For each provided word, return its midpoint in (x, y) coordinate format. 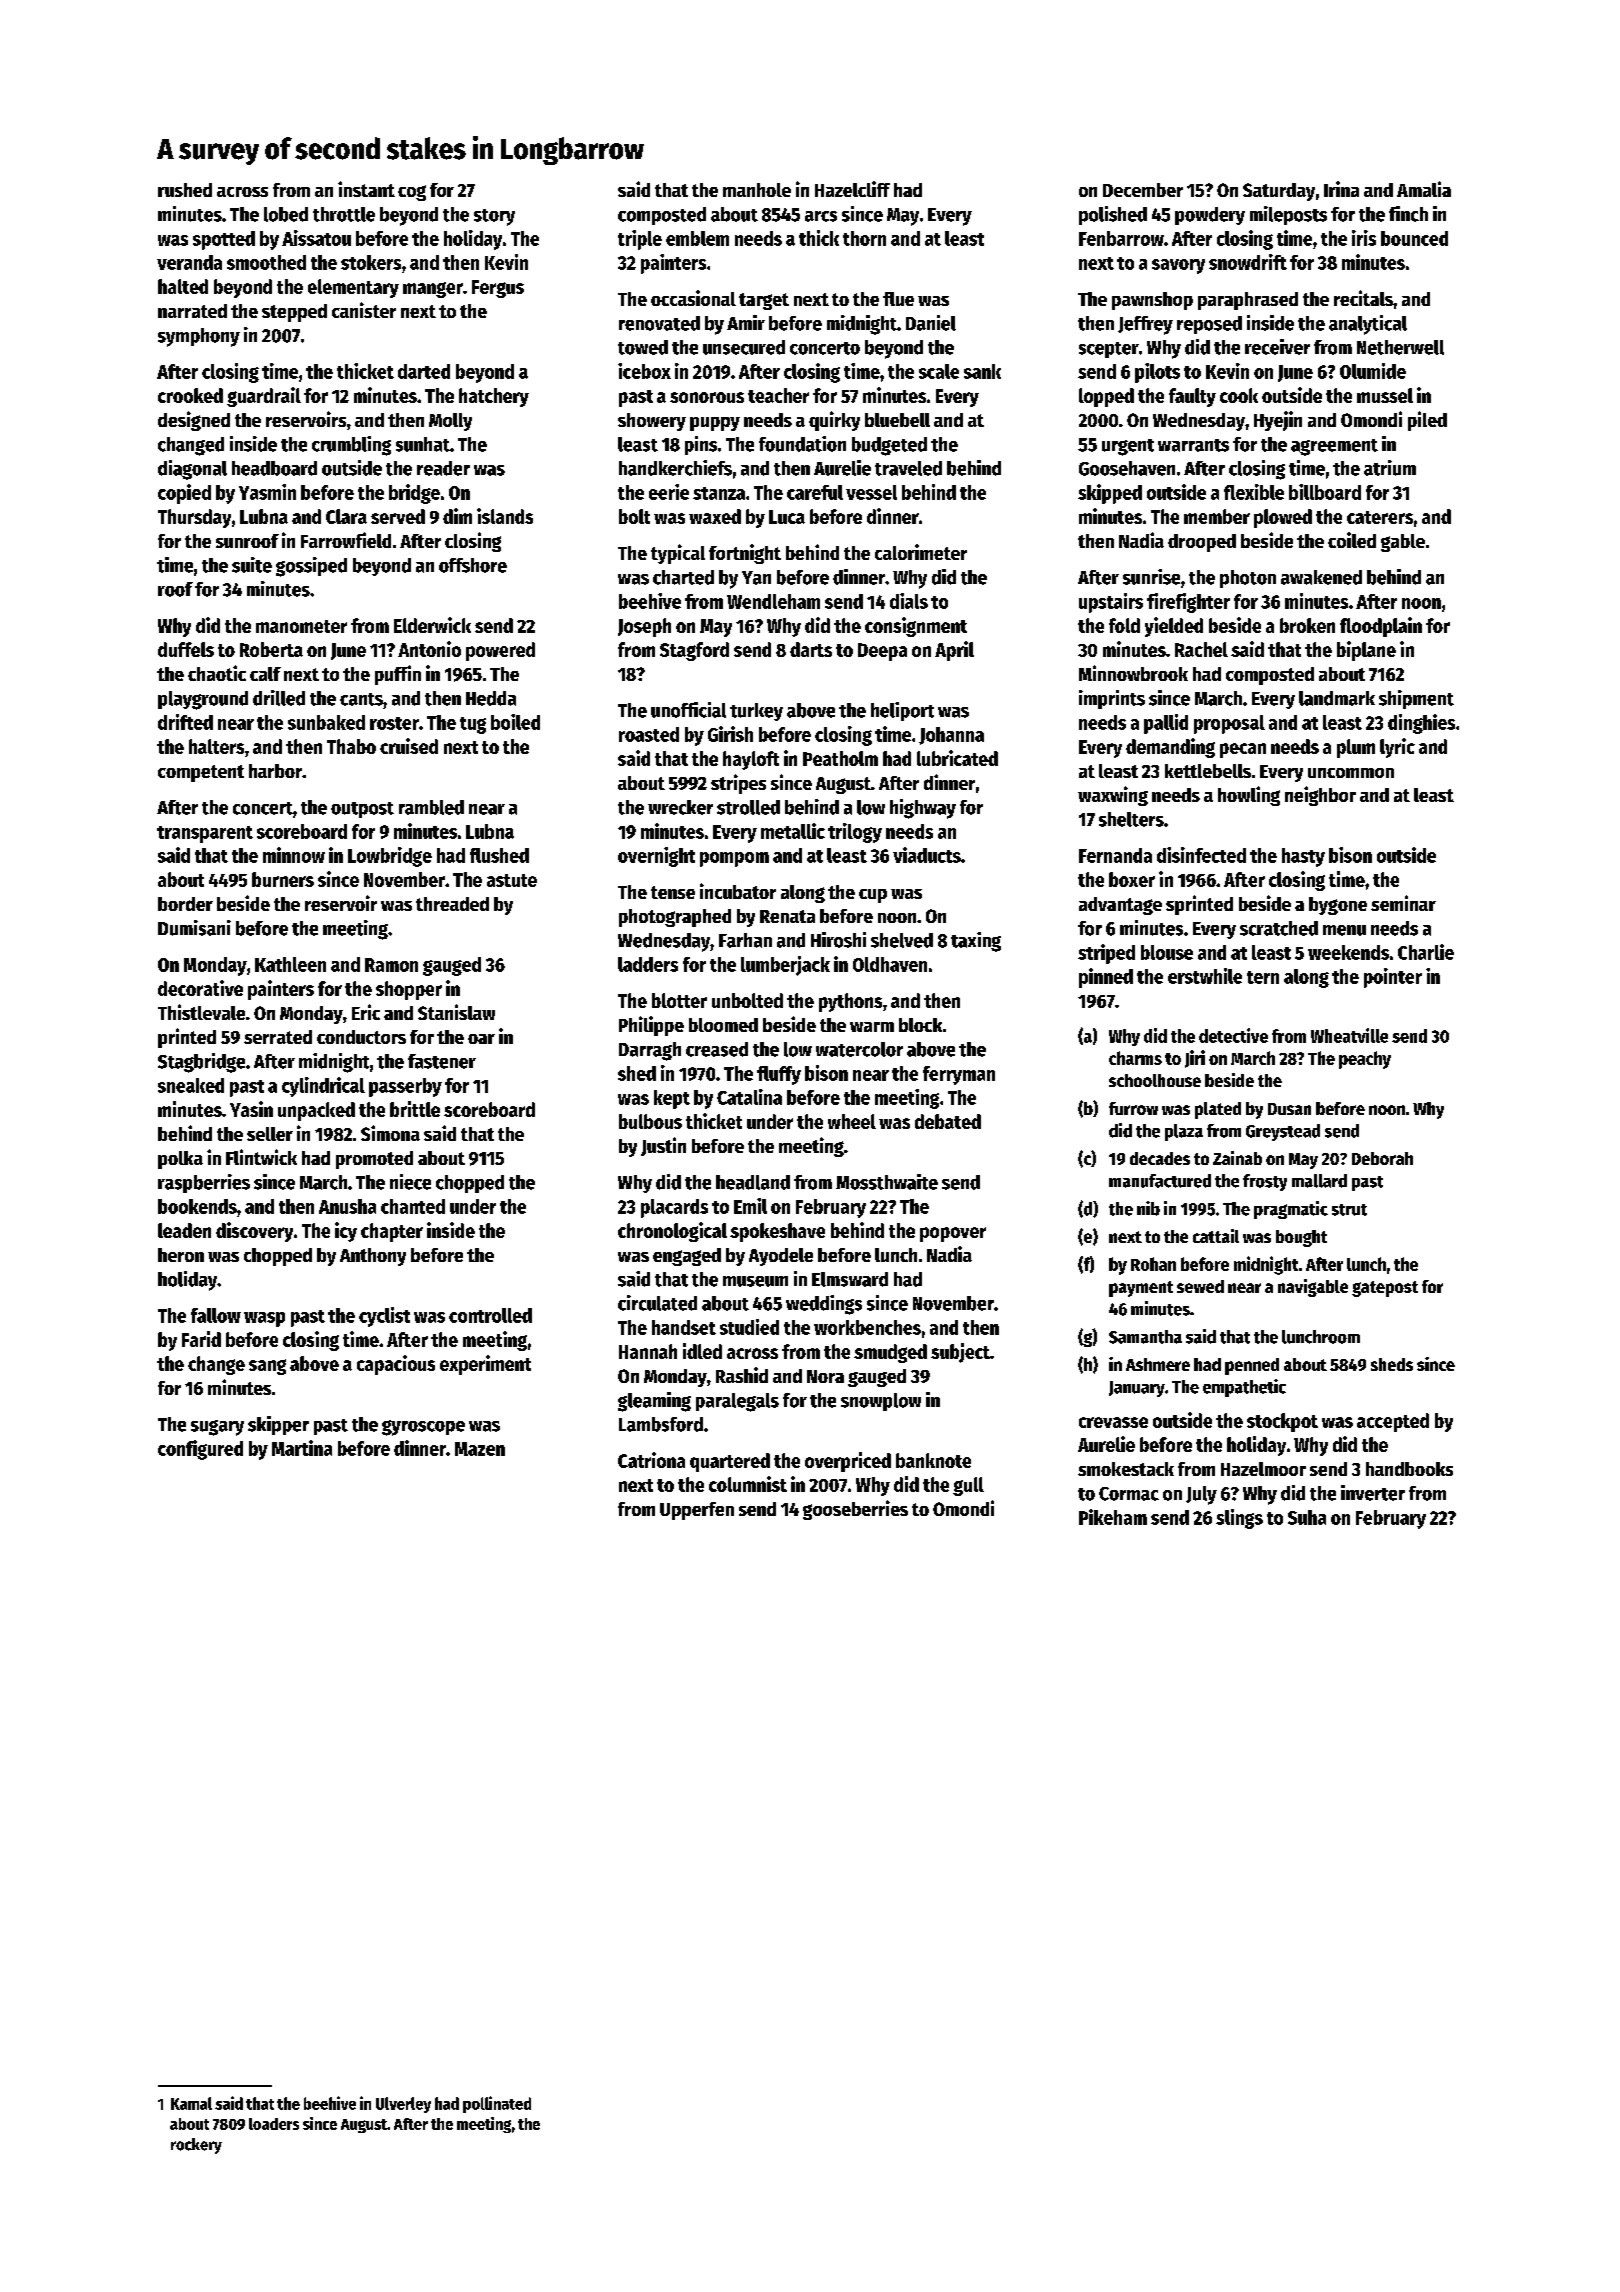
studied (749, 1327)
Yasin (251, 1109)
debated (948, 1121)
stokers (371, 262)
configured (200, 1450)
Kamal (191, 2103)
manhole (757, 190)
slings (1239, 1519)
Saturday (1279, 192)
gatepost (1385, 1289)
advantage (1120, 906)
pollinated (497, 2104)
